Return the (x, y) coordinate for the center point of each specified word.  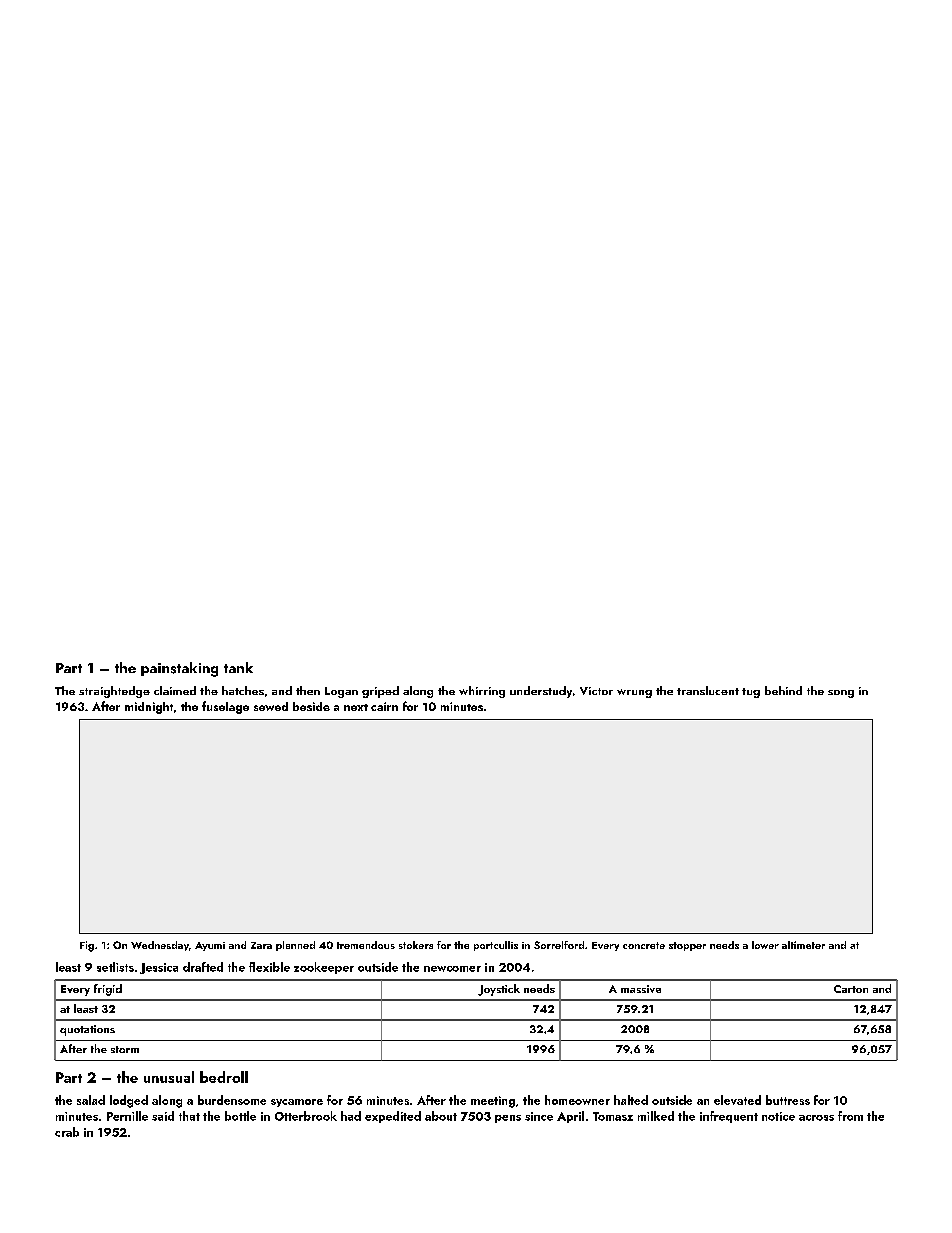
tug (751, 693)
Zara (261, 945)
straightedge (114, 692)
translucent (708, 690)
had (351, 1116)
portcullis (496, 946)
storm (125, 1049)
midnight (149, 708)
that (189, 1116)
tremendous (366, 945)
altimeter (803, 945)
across (816, 1118)
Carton (851, 989)
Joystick (499, 990)
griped (380, 692)
